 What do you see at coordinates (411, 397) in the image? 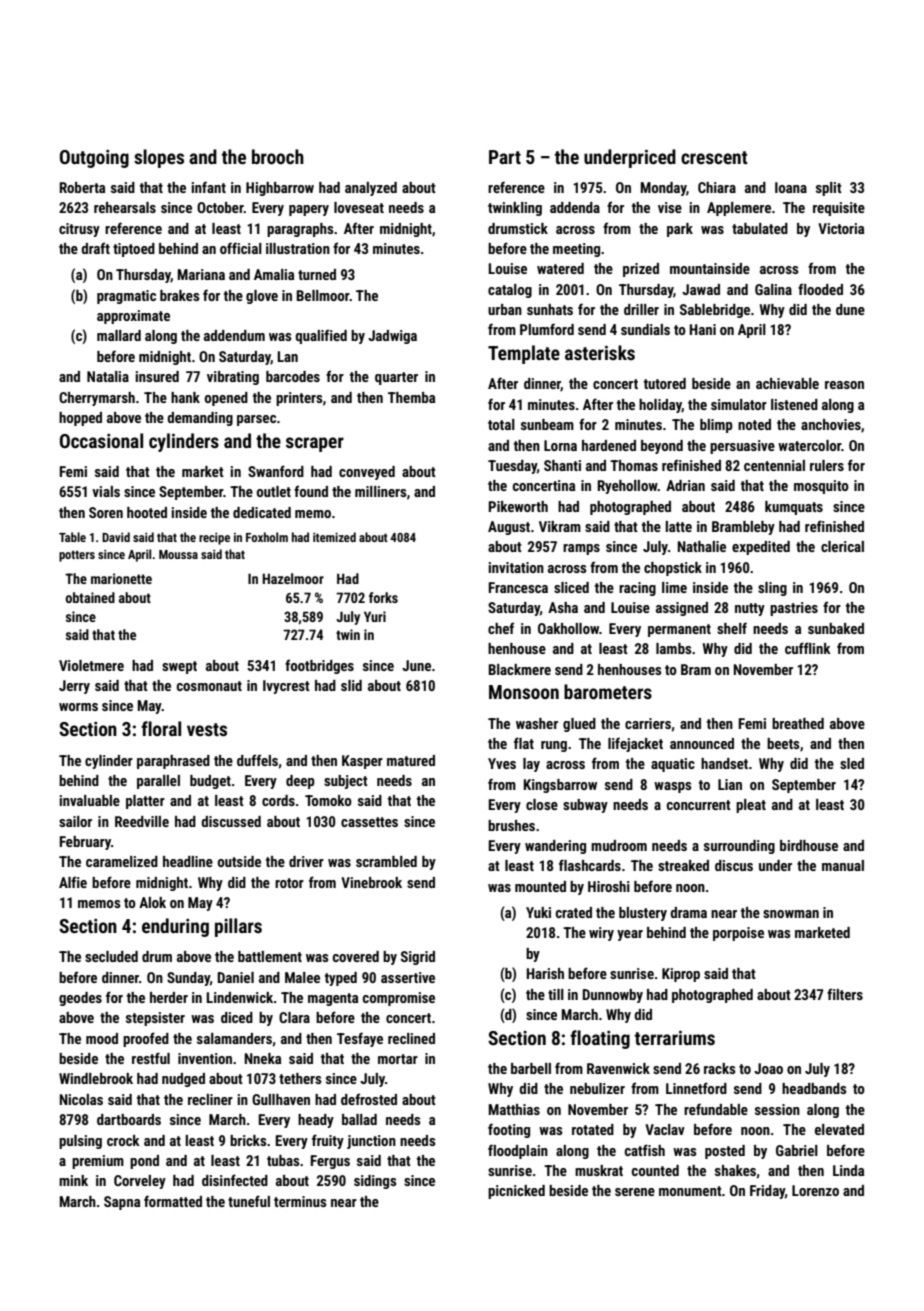
I see `Themba` at bounding box center [411, 397].
